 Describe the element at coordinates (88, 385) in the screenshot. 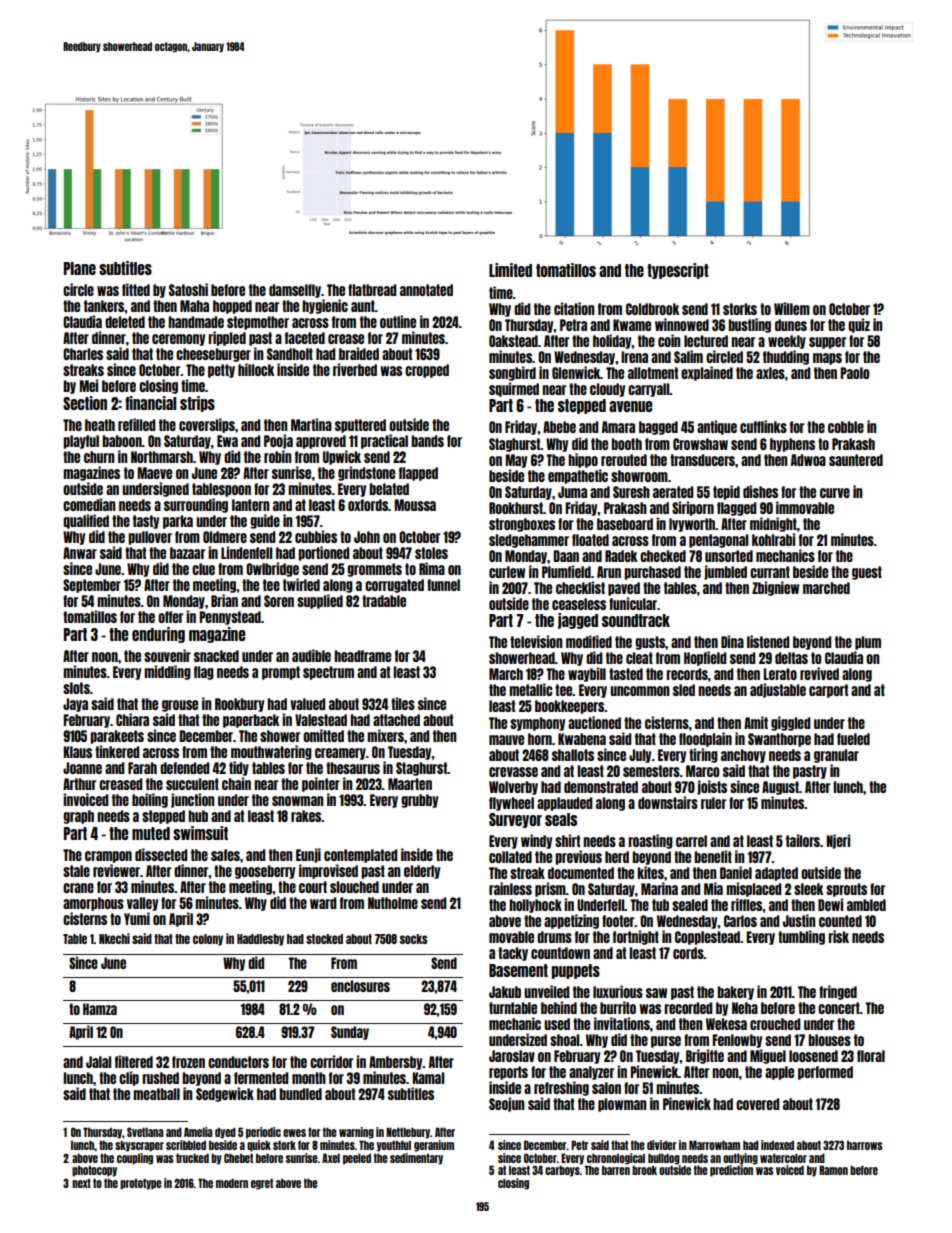

I see `Mei` at that location.
